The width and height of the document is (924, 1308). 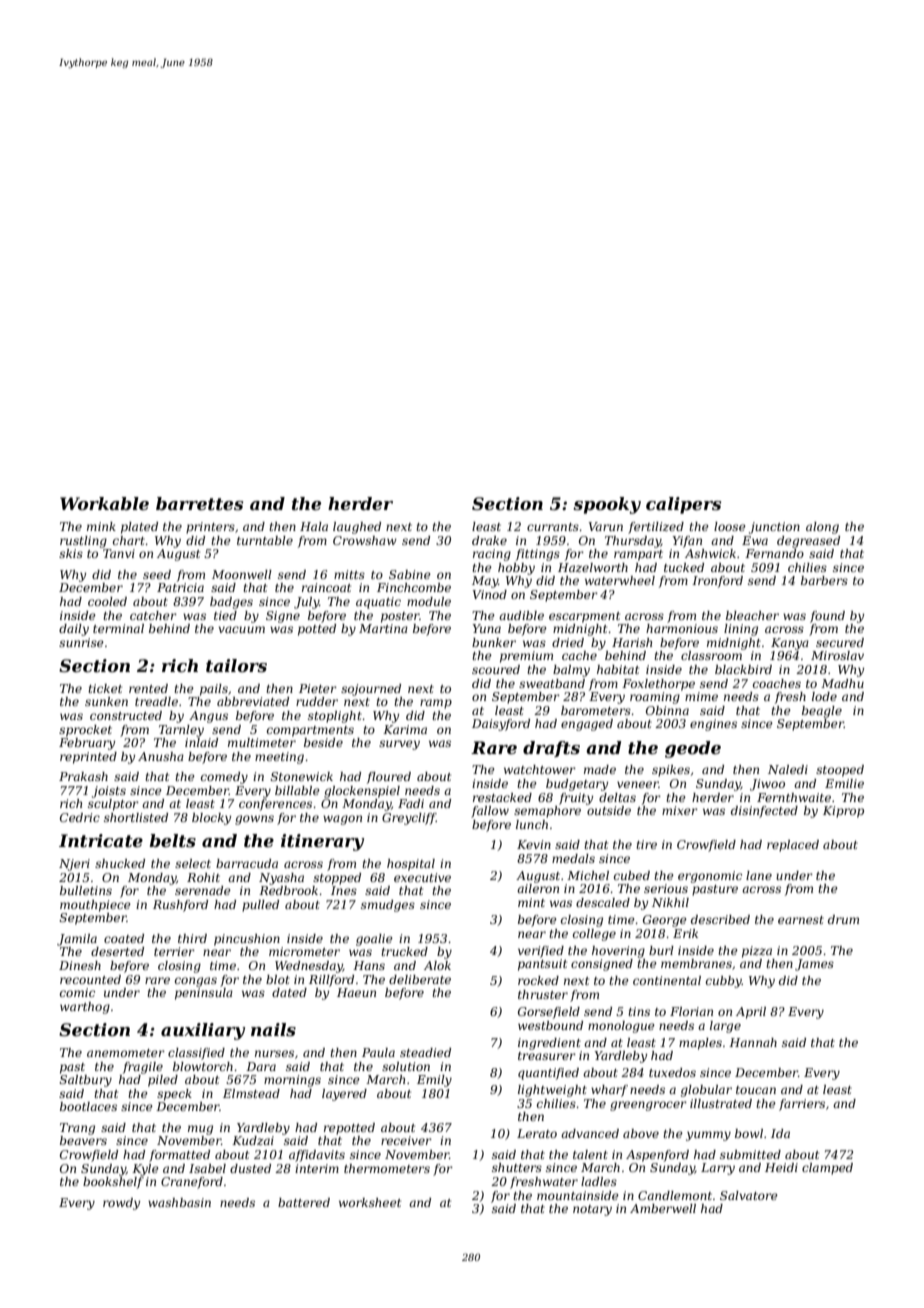 I want to click on Amberwell, so click(x=663, y=1208).
